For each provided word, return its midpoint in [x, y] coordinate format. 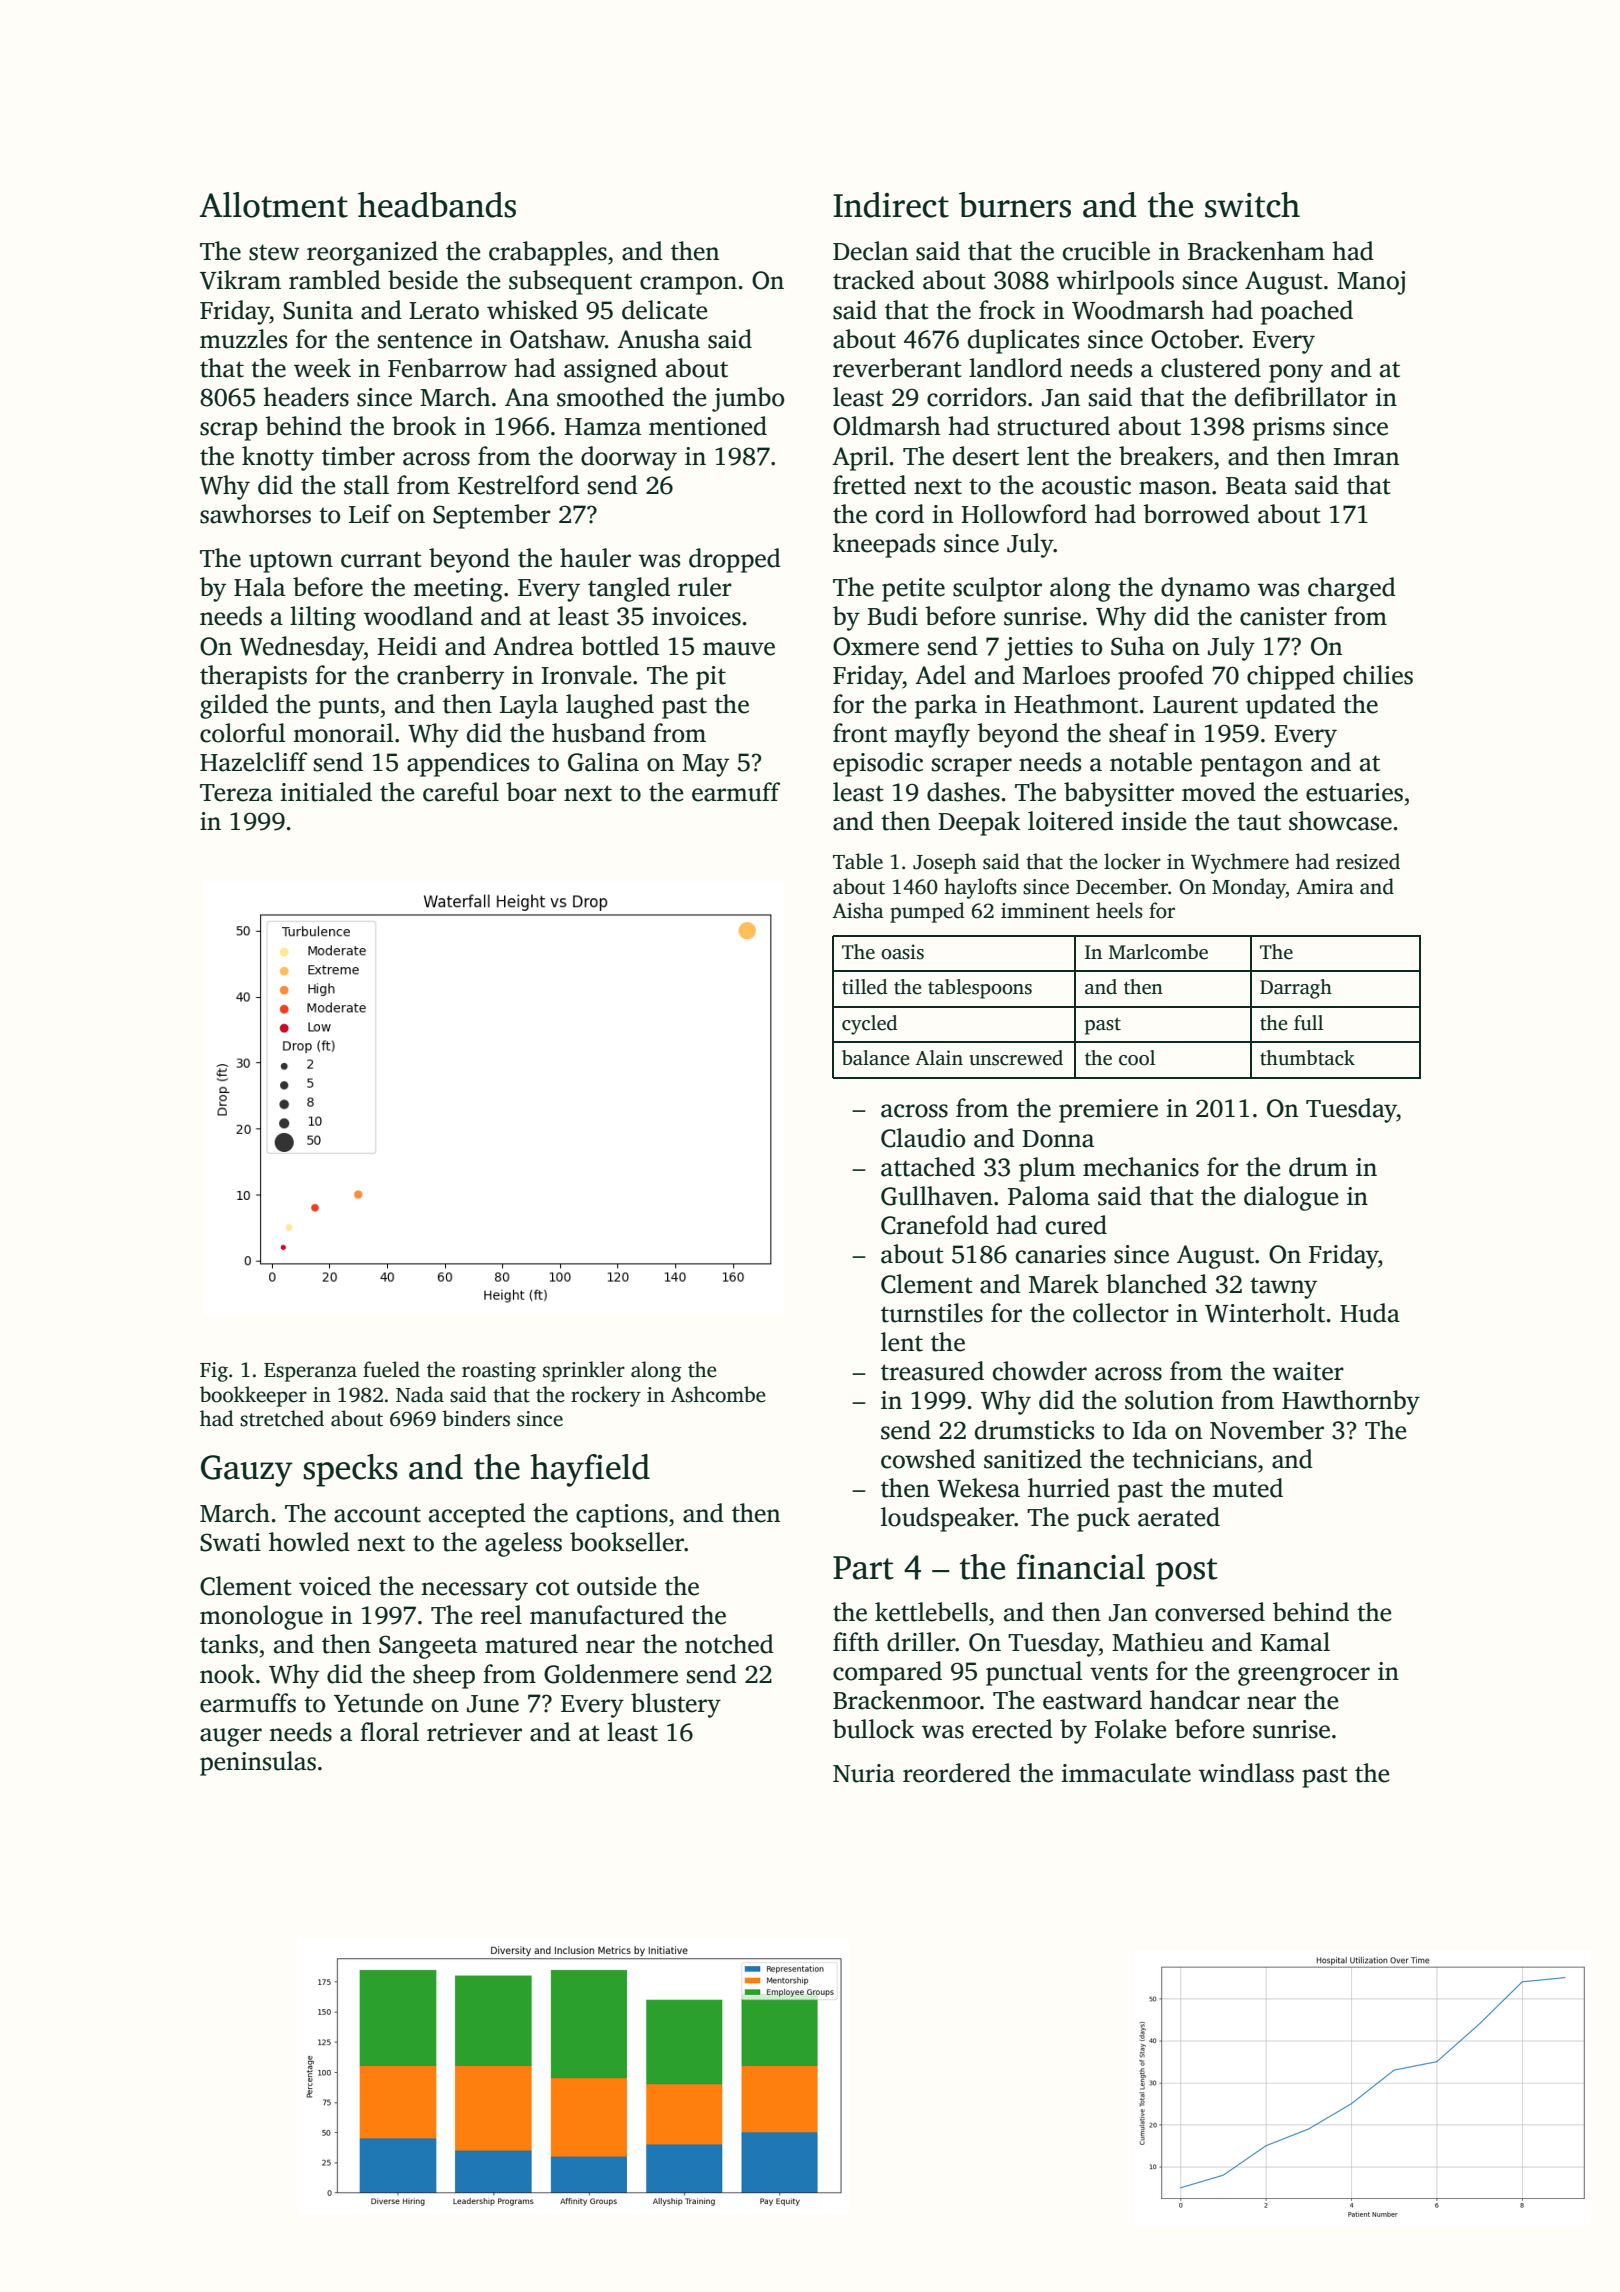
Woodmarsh [1138, 310]
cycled [869, 1025]
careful [461, 792]
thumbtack [1307, 1058]
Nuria [864, 1773]
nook [227, 1674]
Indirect [891, 205]
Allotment [273, 205]
